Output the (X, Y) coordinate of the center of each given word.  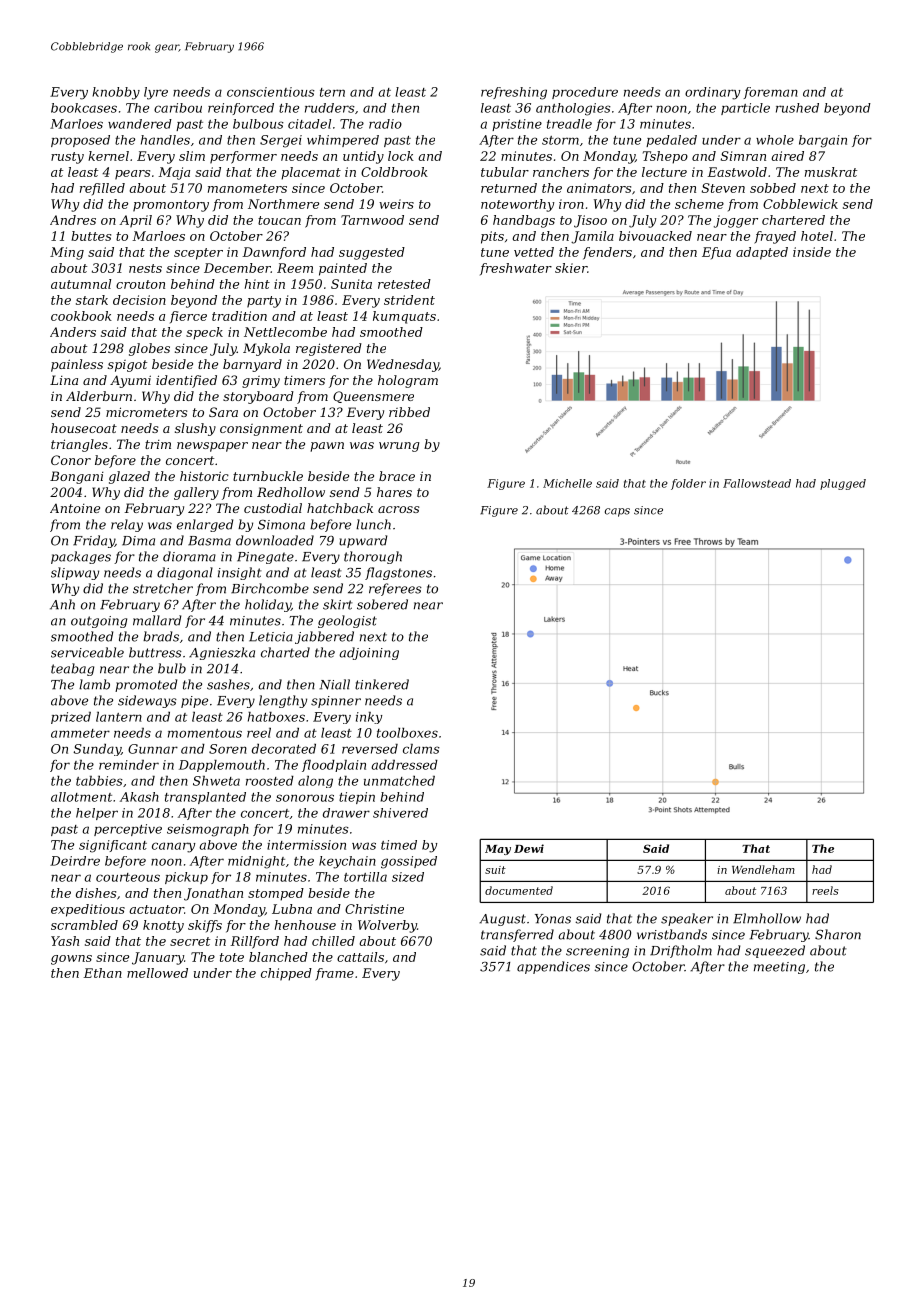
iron (571, 204)
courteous (128, 877)
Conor (71, 460)
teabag (72, 669)
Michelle (567, 483)
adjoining (369, 653)
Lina (64, 380)
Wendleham (763, 869)
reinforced (241, 109)
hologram (408, 381)
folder (688, 484)
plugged (843, 484)
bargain (823, 141)
